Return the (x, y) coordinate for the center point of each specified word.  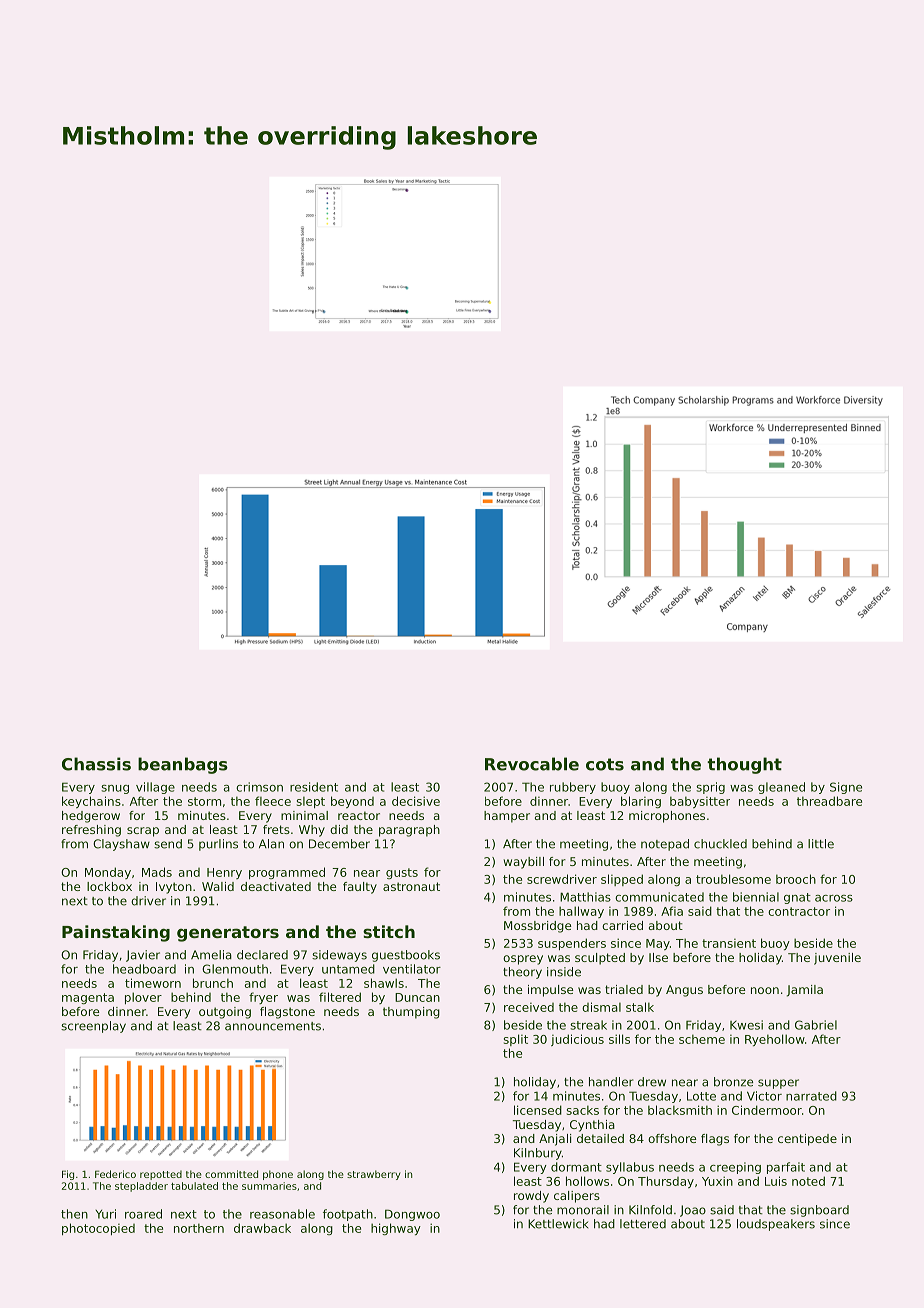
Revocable (532, 764)
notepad (665, 845)
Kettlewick (558, 1224)
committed (231, 1174)
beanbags (183, 765)
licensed (538, 1110)
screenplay (93, 1027)
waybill (523, 863)
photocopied (98, 1229)
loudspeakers (776, 1225)
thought (744, 765)
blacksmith (680, 1110)
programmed (287, 873)
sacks (583, 1110)
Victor (764, 1096)
